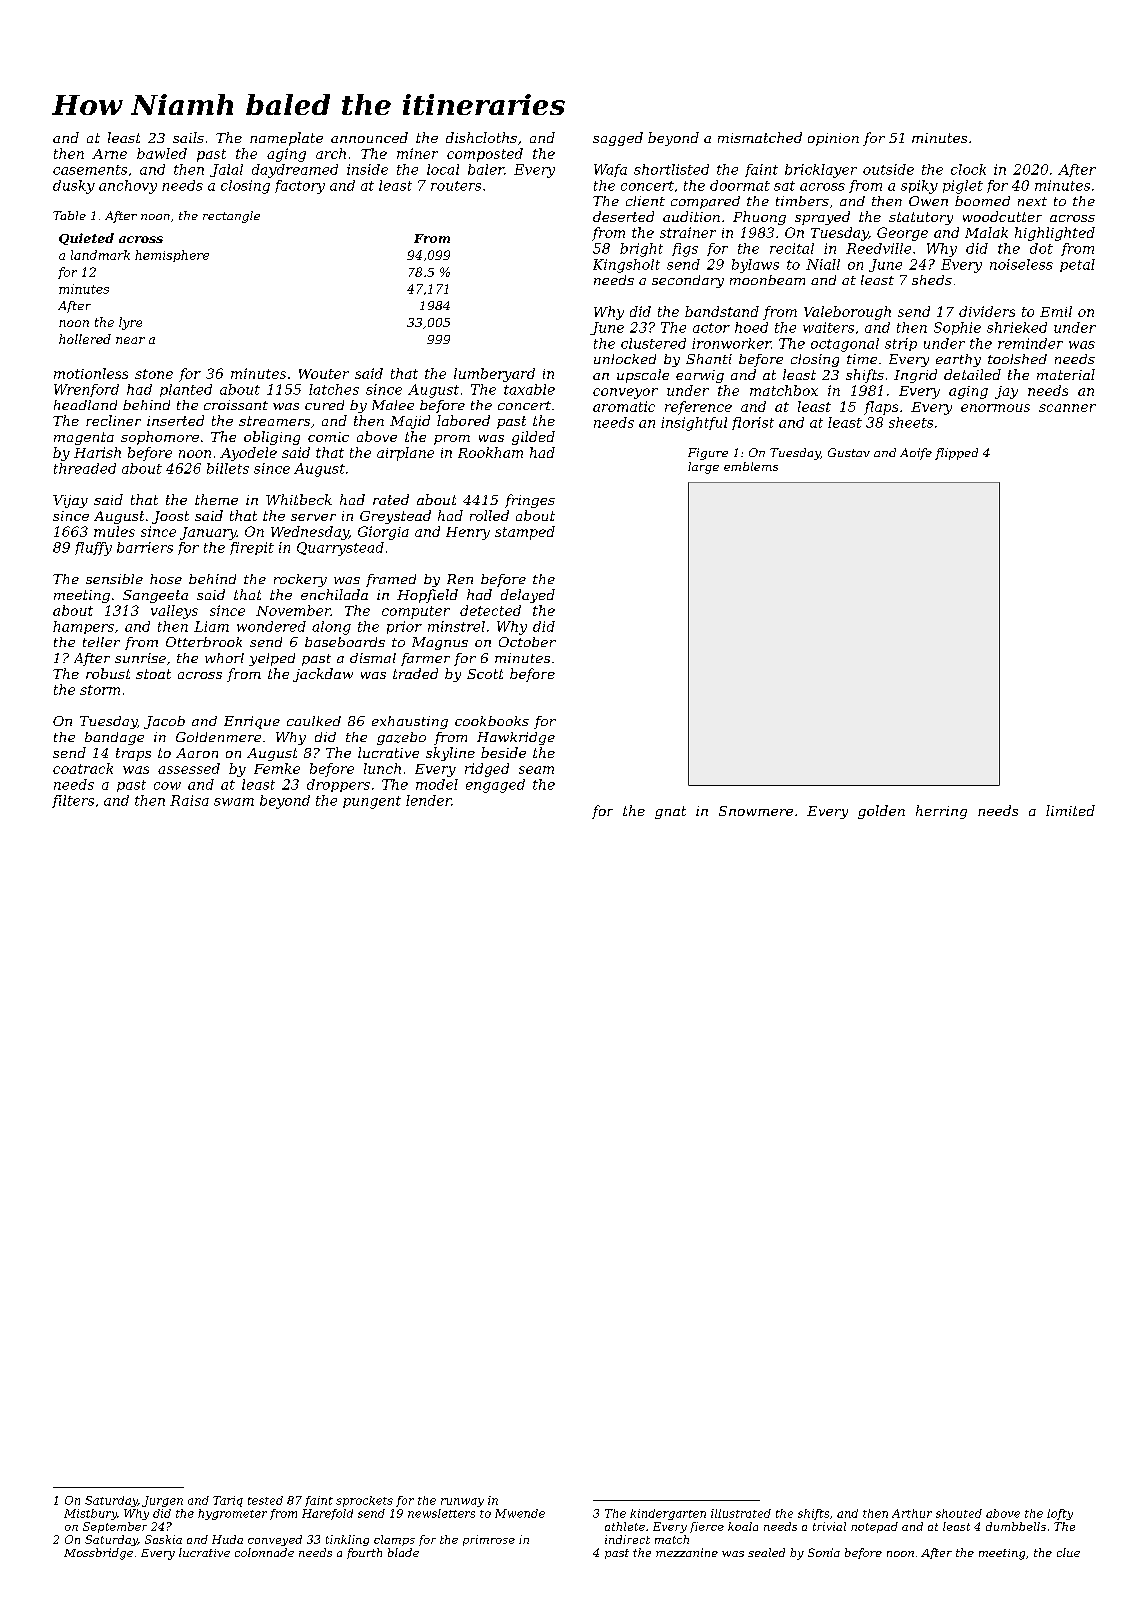 This screenshot has height=1624, width=1148. I want to click on robust, so click(108, 673).
